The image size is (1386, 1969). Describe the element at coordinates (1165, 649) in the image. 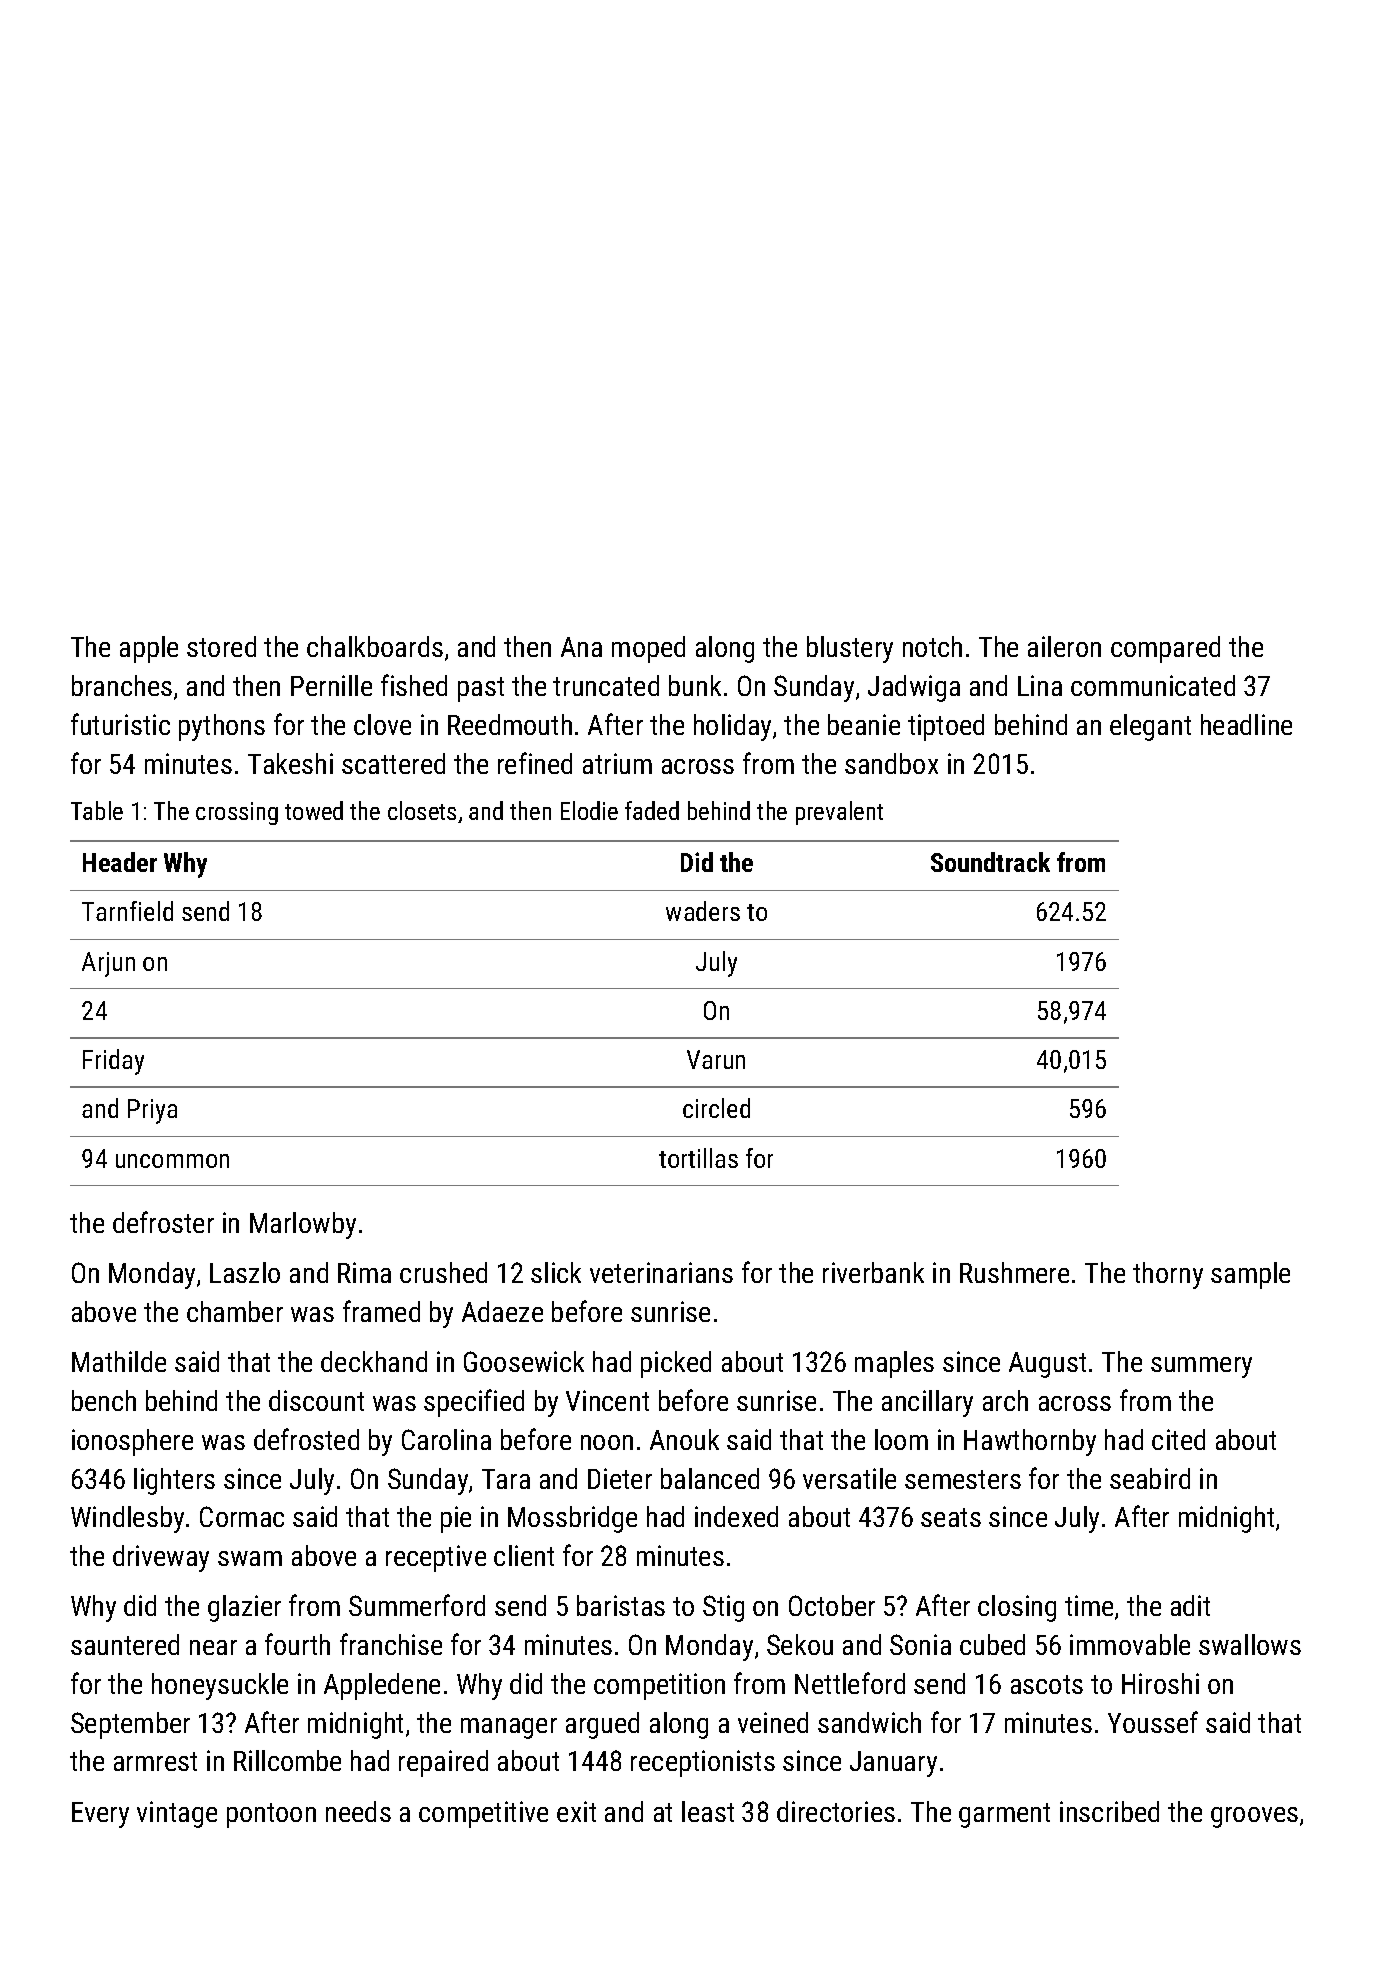

I see `compared` at that location.
